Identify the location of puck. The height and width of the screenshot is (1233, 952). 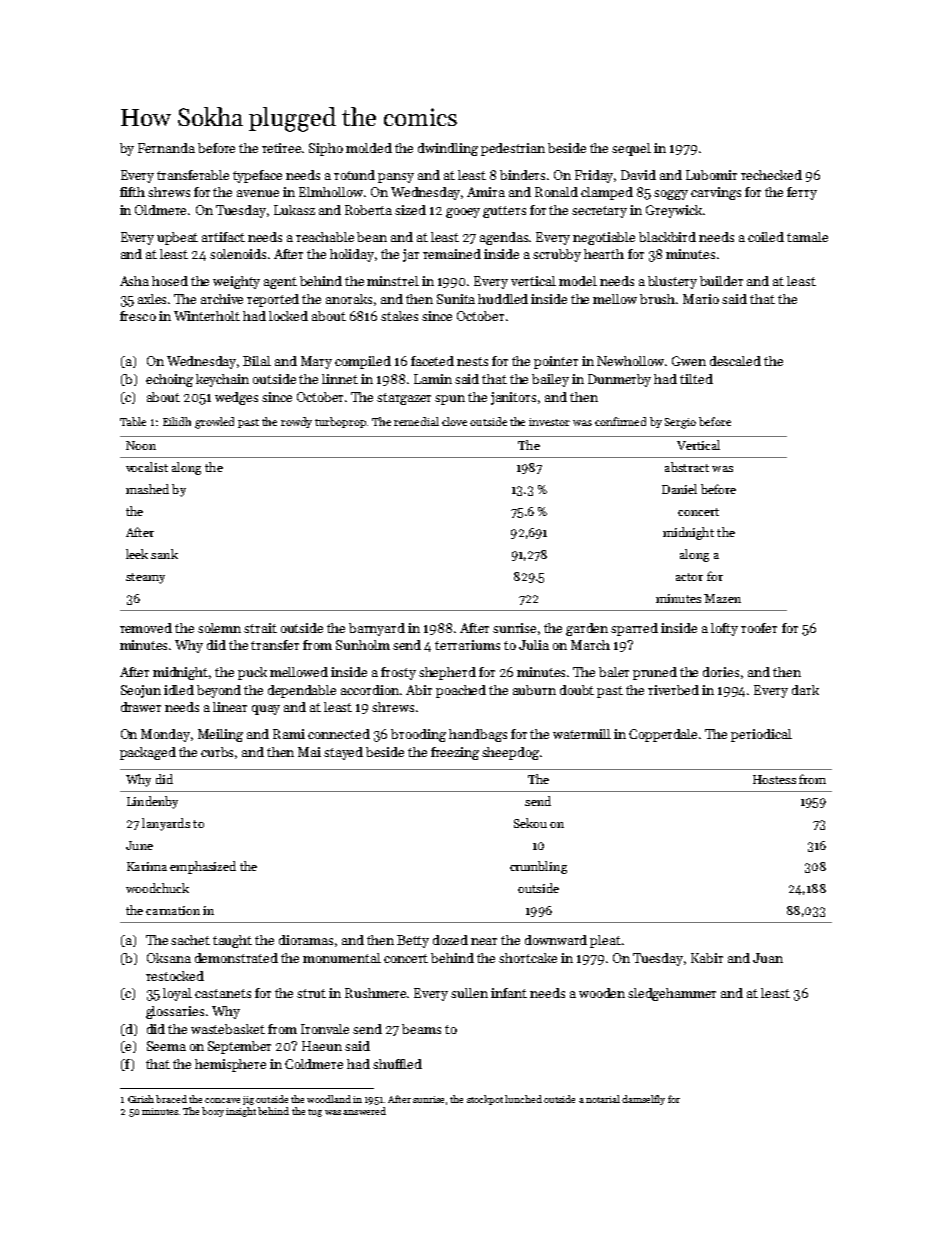
(252, 673).
